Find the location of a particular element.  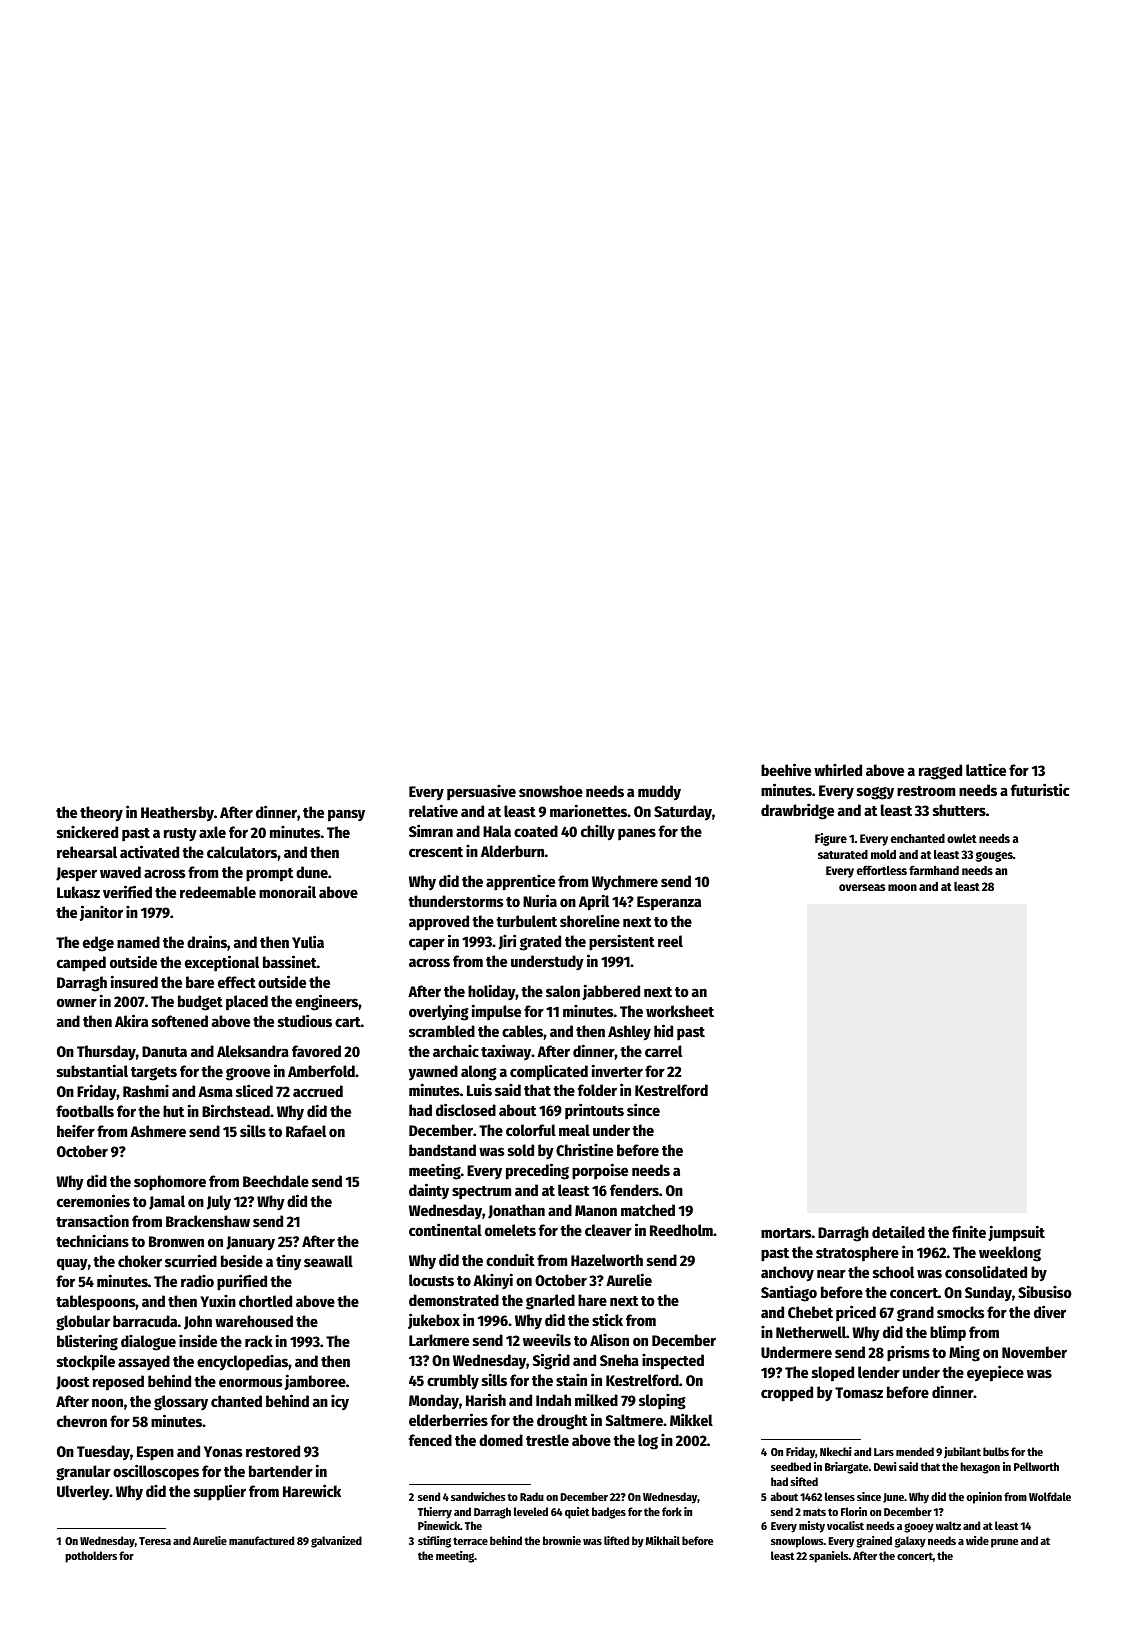

finite is located at coordinates (969, 1231).
